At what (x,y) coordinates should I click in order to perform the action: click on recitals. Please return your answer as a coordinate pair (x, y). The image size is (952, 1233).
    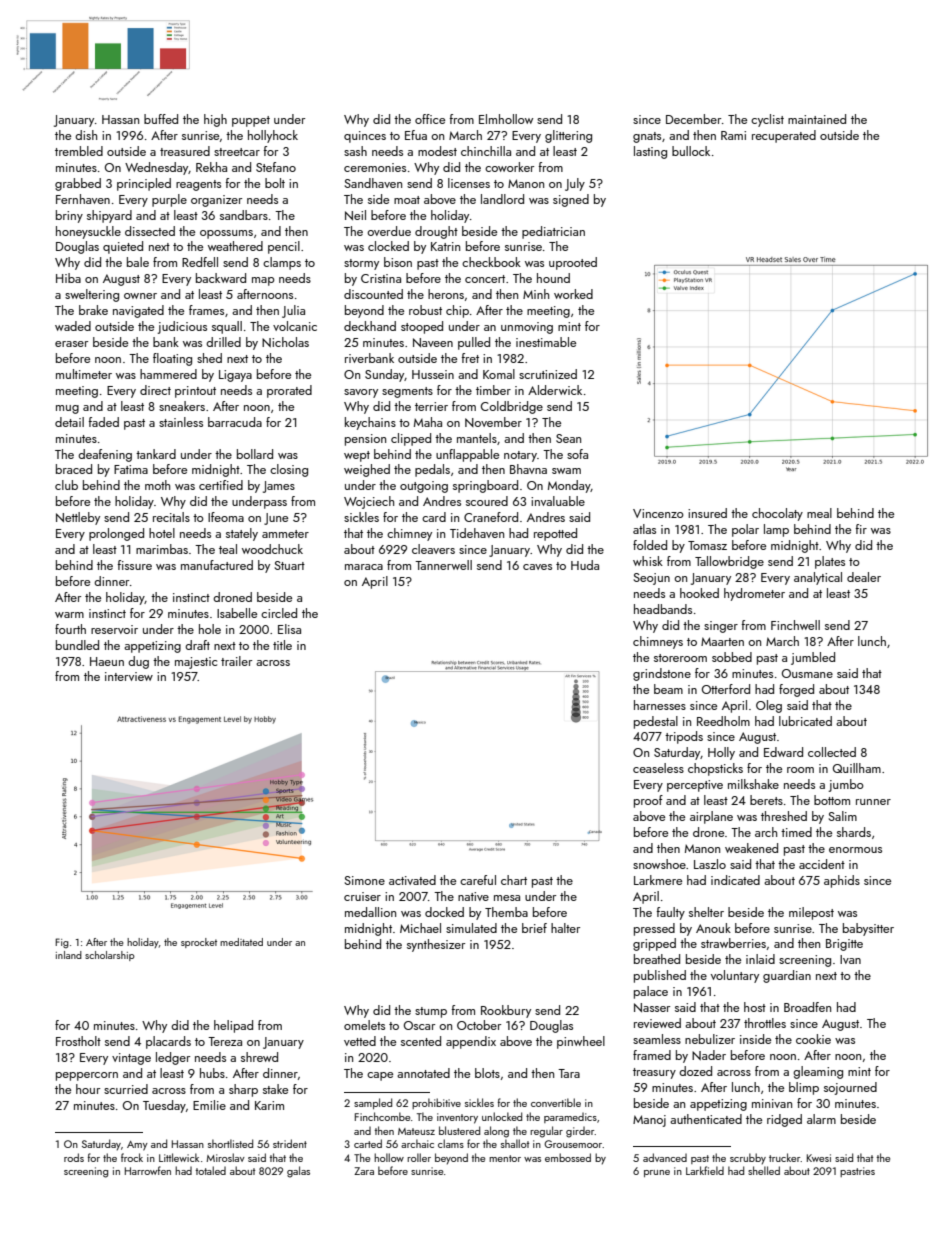
    Looking at the image, I should click on (171, 517).
